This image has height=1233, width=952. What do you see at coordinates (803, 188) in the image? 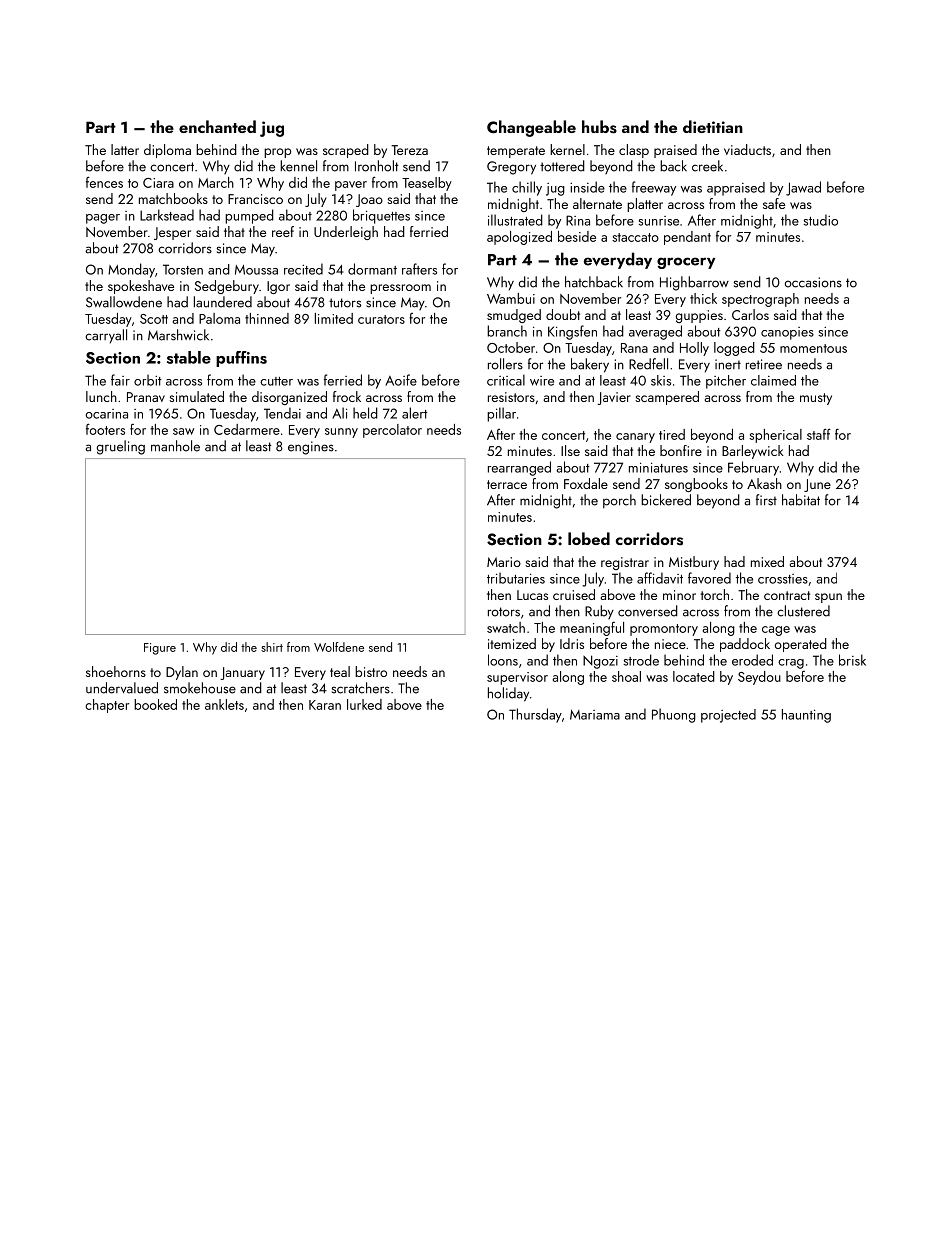
I see `Jawad` at bounding box center [803, 188].
